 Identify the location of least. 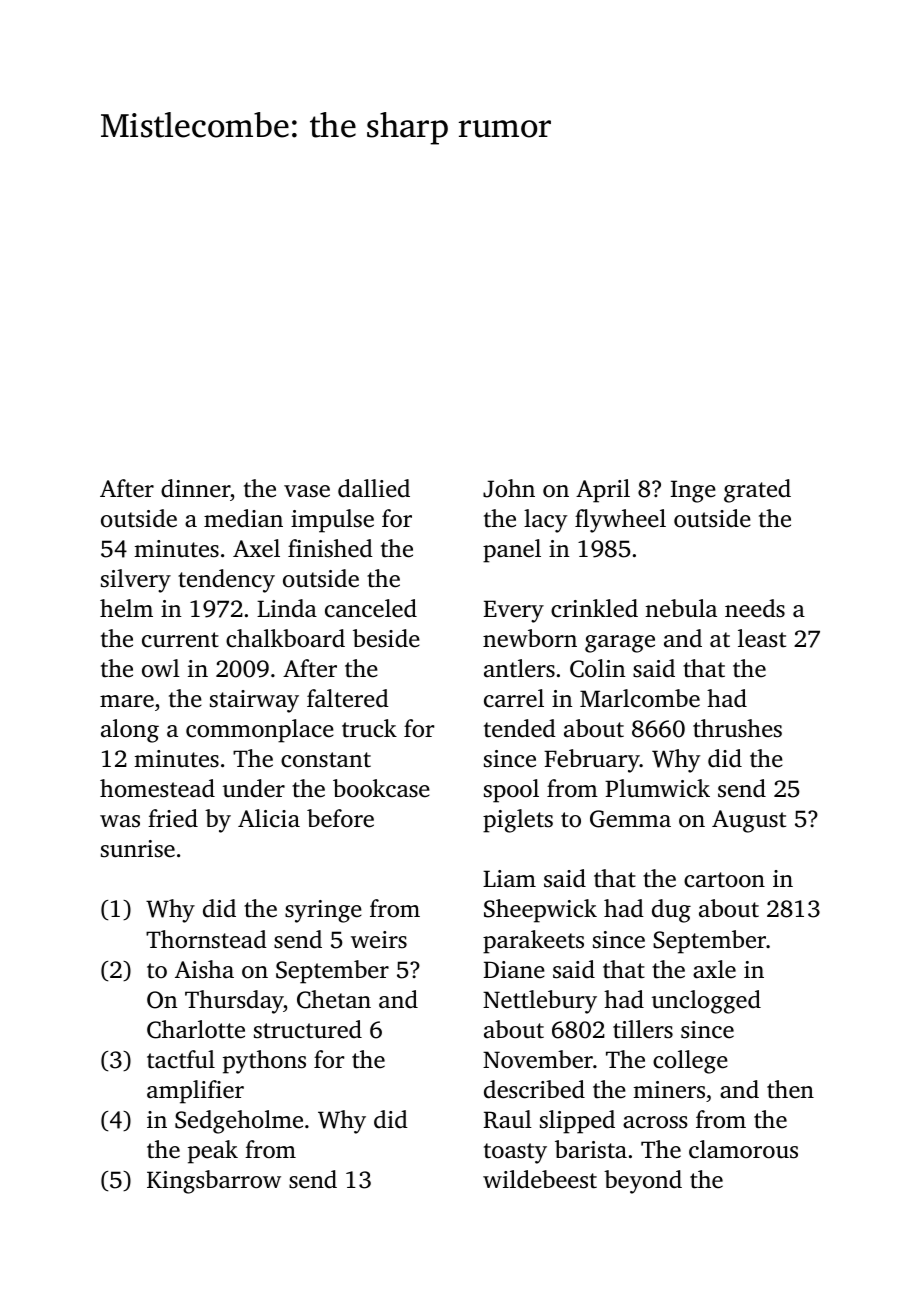
(762, 638).
